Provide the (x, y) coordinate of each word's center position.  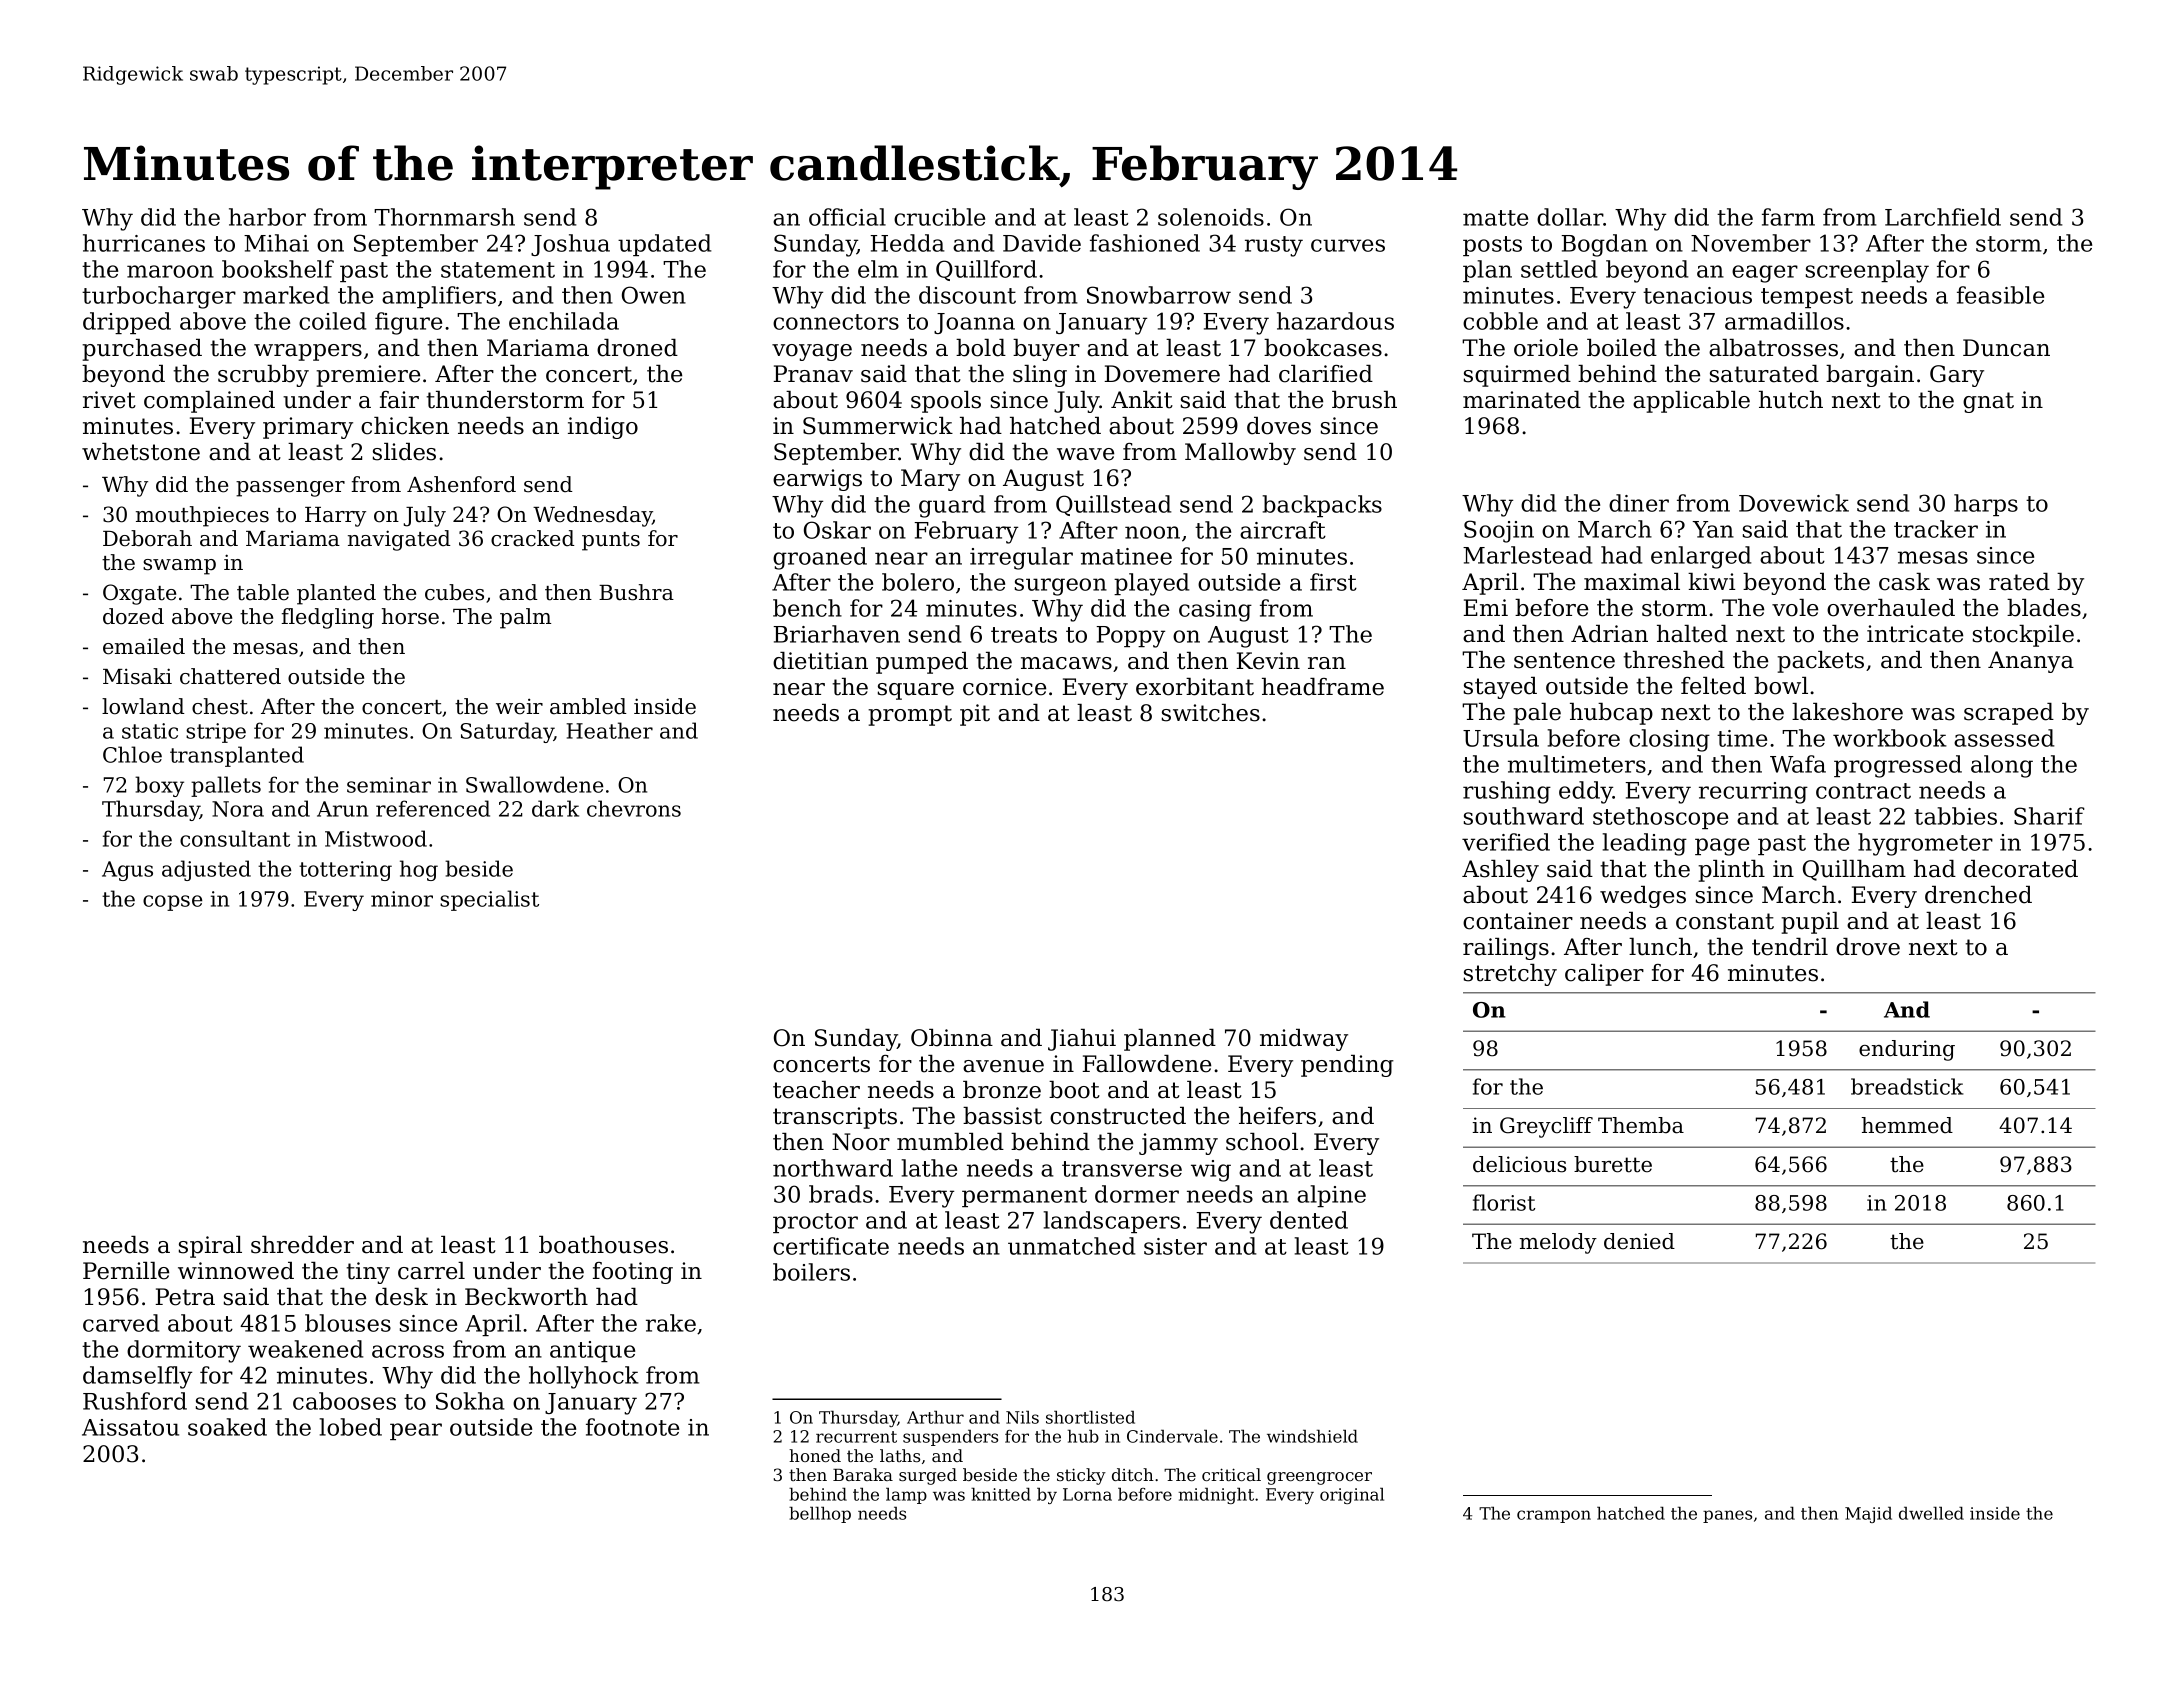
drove (1868, 947)
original (1352, 1496)
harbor (267, 217)
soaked (227, 1427)
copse (173, 903)
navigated (399, 540)
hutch (1791, 400)
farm (1788, 217)
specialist (489, 900)
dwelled (1931, 1513)
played (1151, 584)
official (847, 217)
